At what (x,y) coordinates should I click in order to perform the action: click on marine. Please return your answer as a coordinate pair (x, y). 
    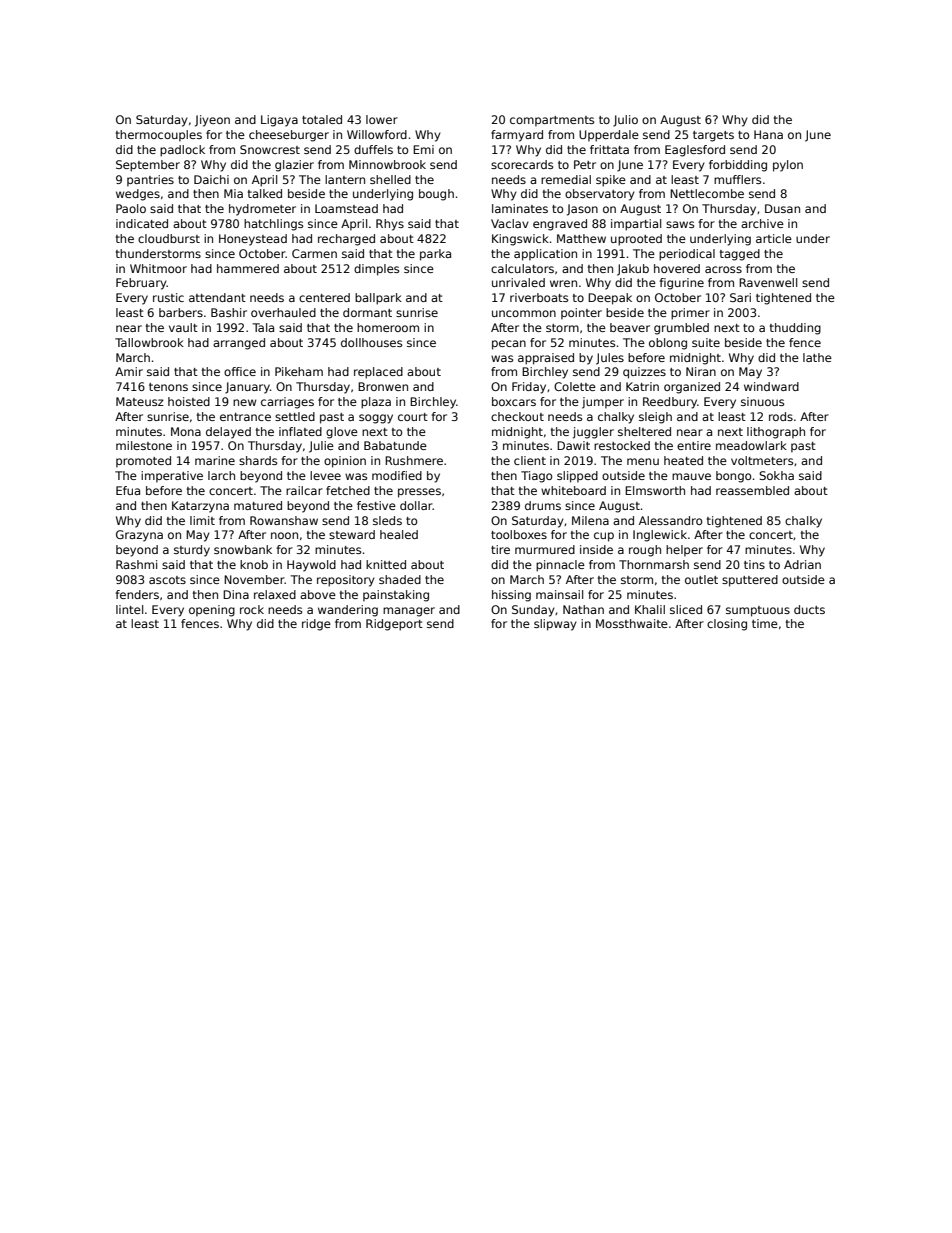
    Looking at the image, I should click on (215, 460).
